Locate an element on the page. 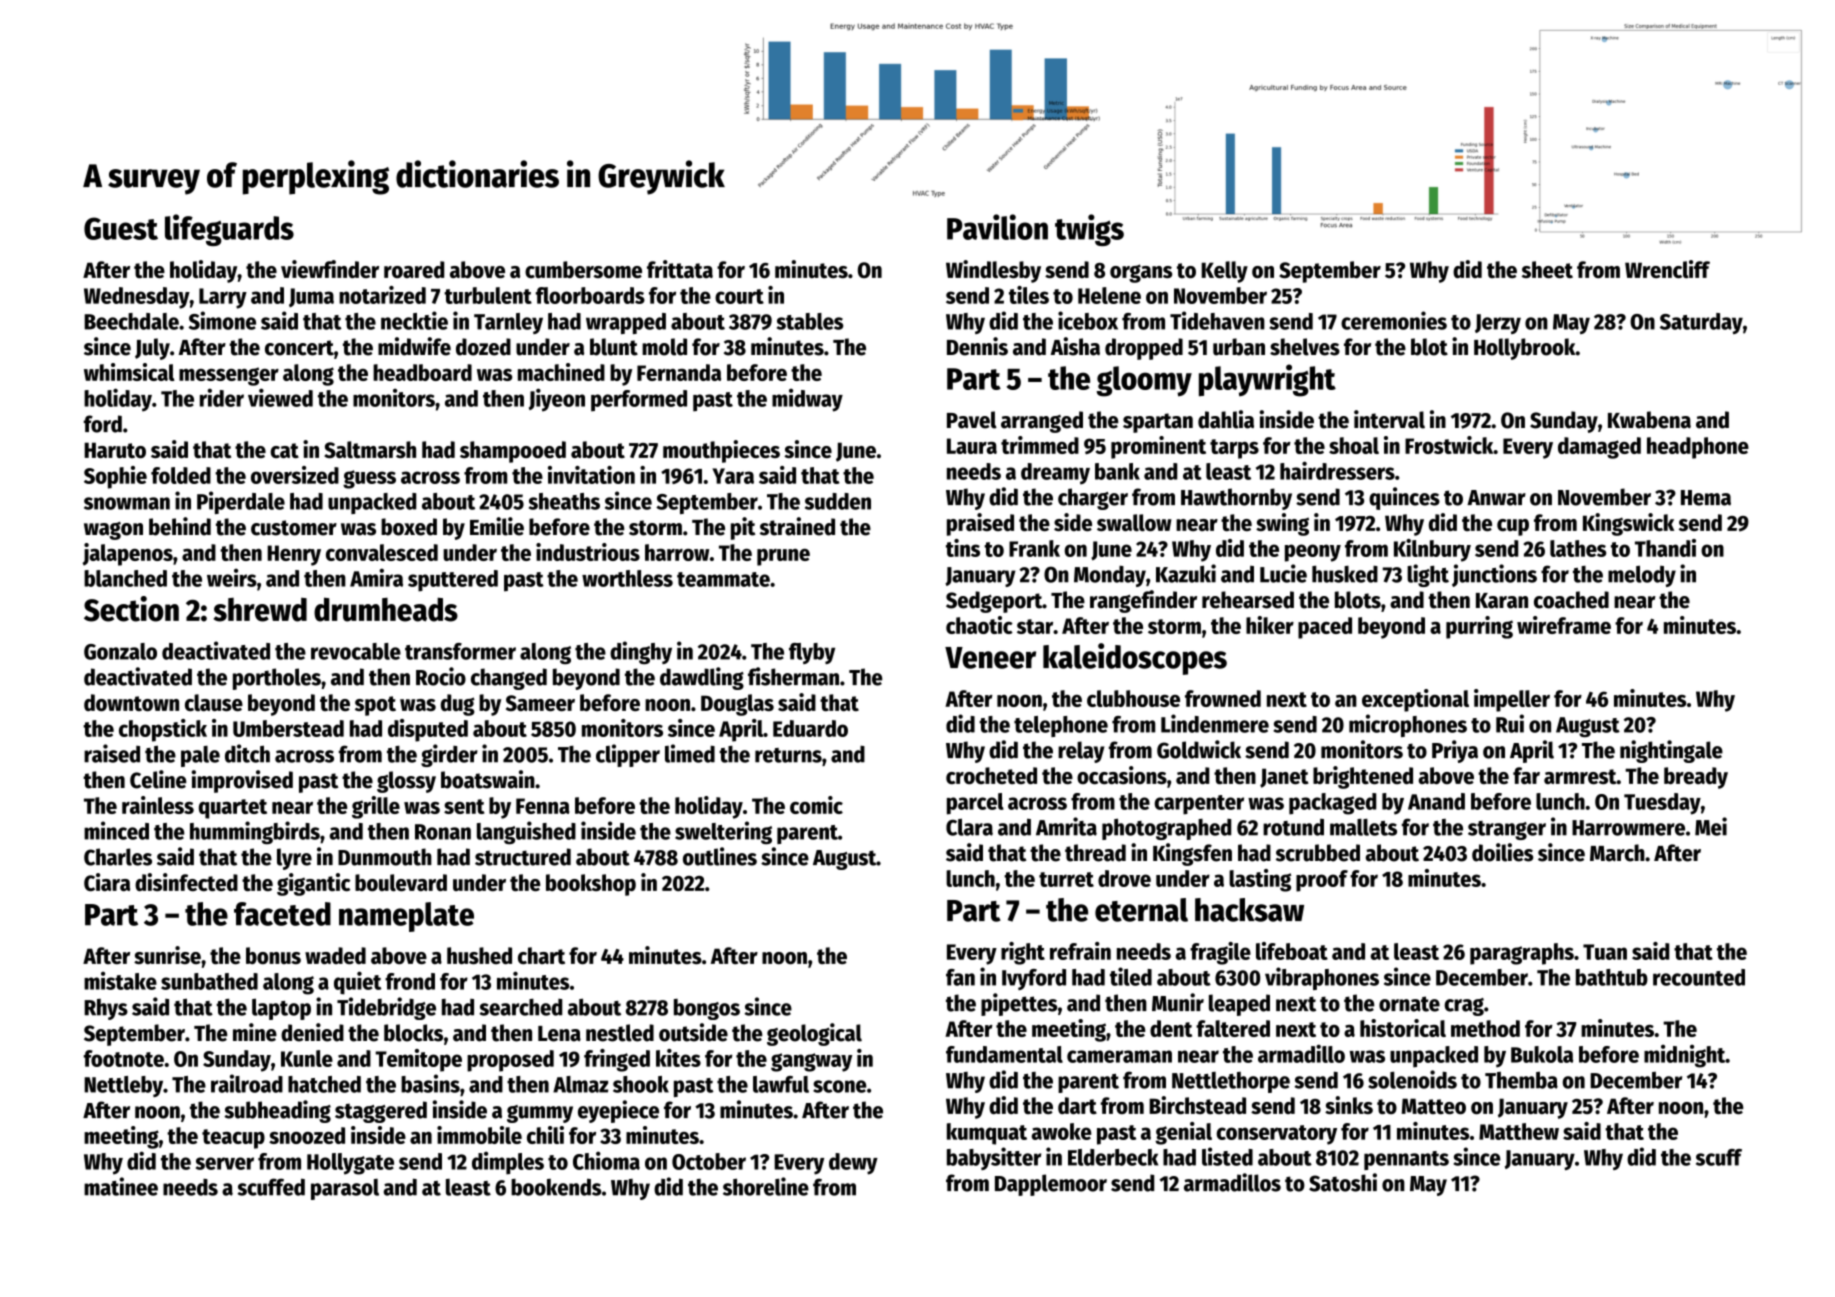  Eduardo is located at coordinates (810, 728).
